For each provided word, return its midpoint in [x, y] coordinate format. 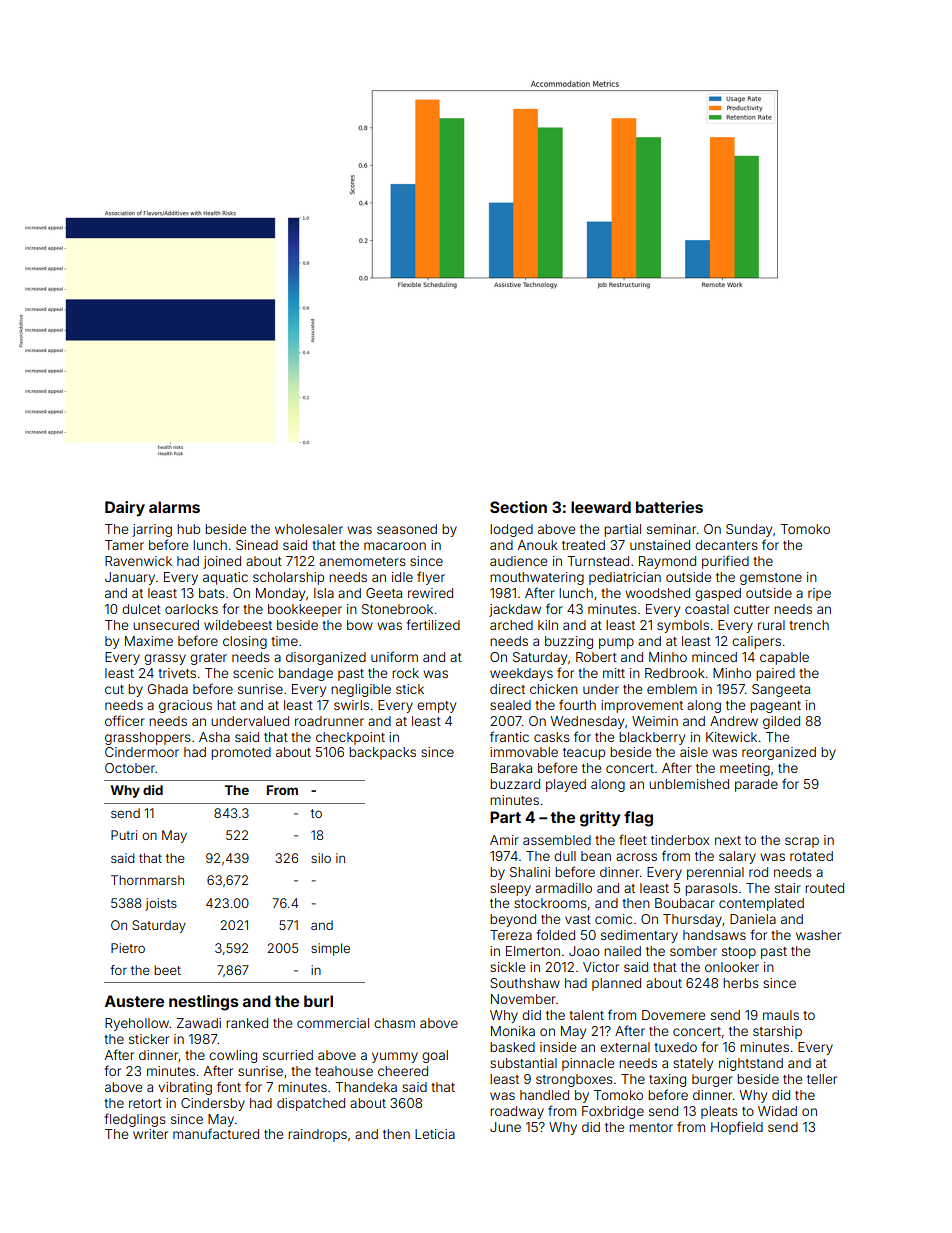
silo [321, 858]
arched [511, 625]
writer [150, 1134]
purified [725, 562]
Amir [504, 840]
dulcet [141, 609]
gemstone [771, 579]
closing [245, 642]
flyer [431, 578]
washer [818, 935]
